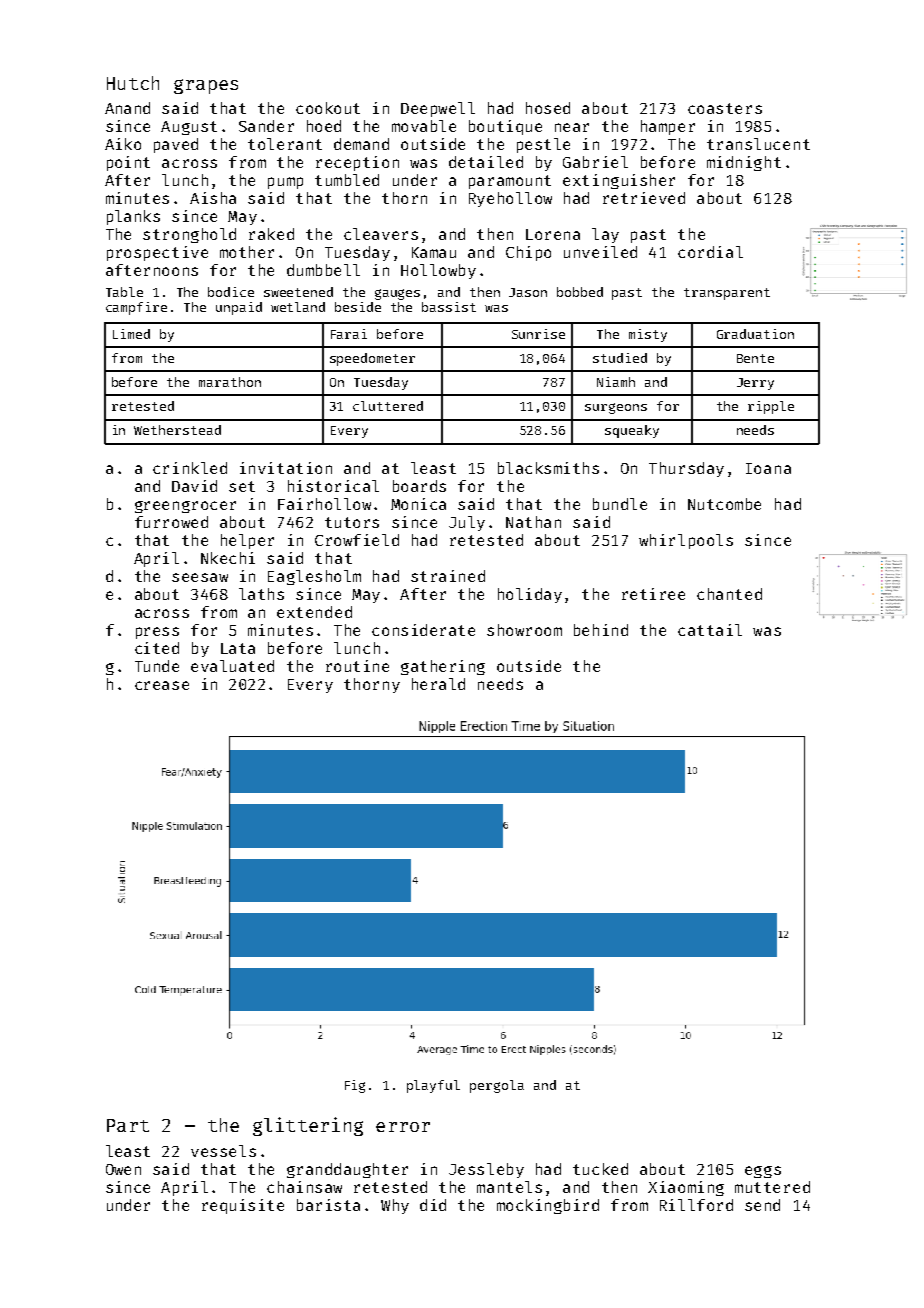 The image size is (924, 1308). I want to click on chainsaw, so click(304, 1187).
